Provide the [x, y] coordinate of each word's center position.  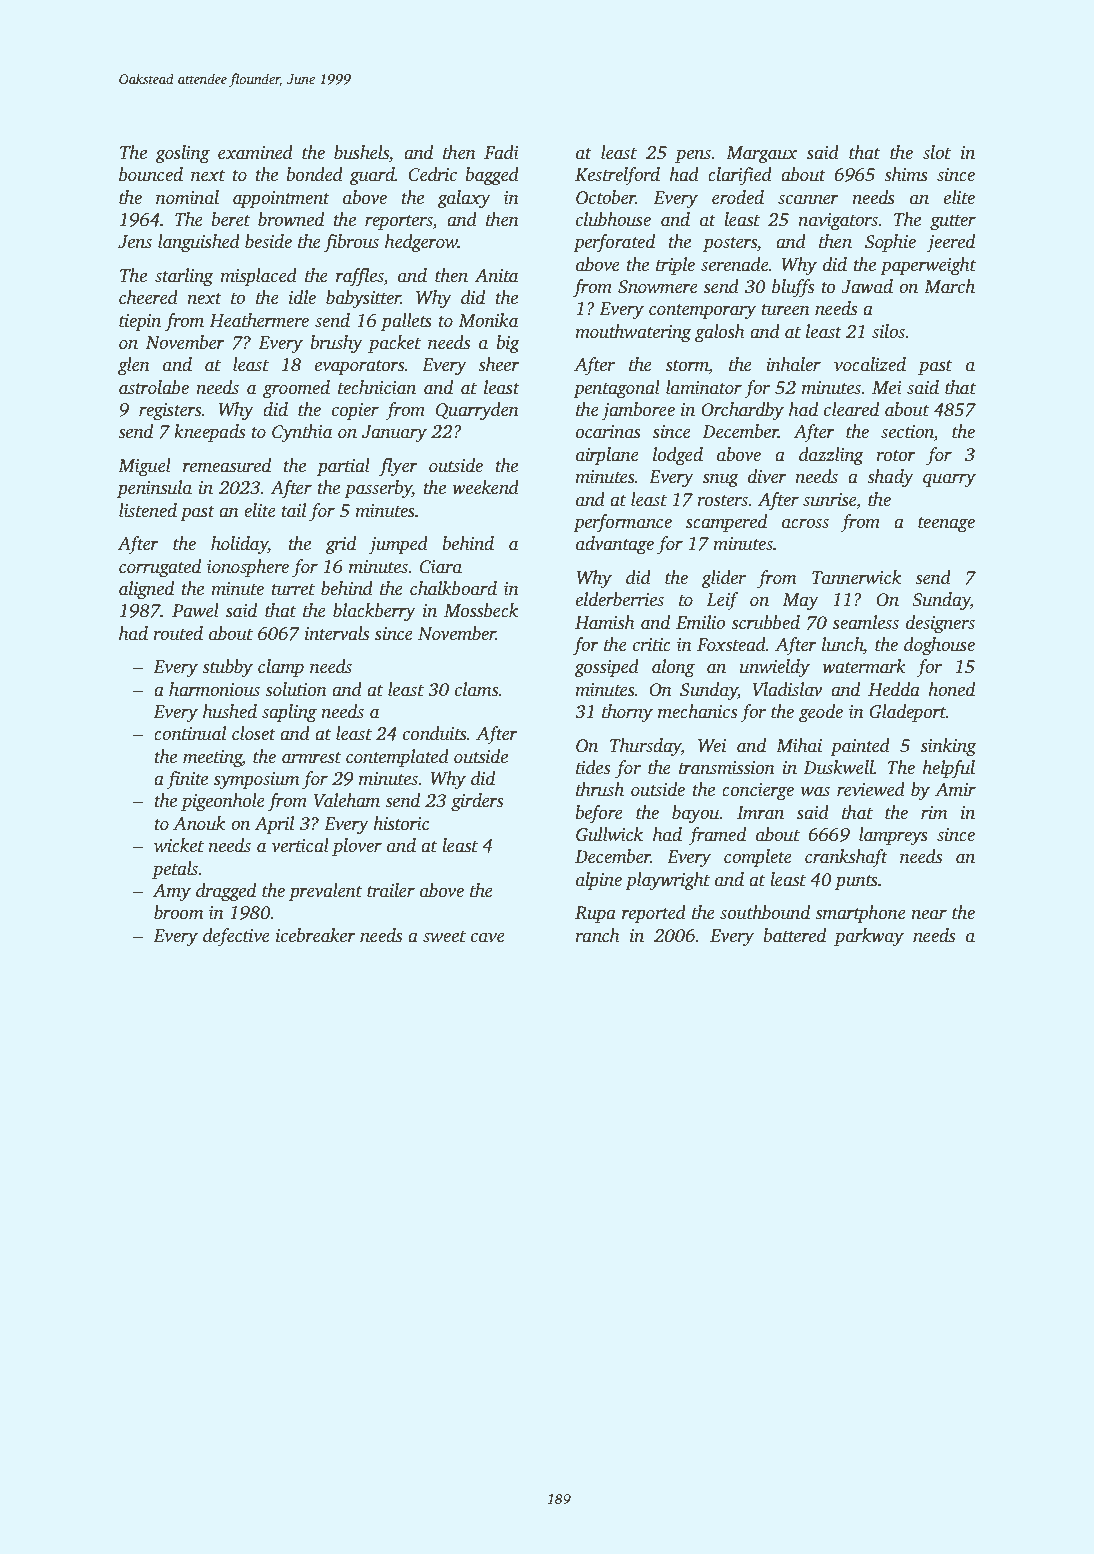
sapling [289, 713]
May [800, 601]
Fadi [501, 152]
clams [477, 689]
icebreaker [316, 935]
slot [937, 152]
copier [355, 411]
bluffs [793, 288]
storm [687, 367]
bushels [361, 152]
